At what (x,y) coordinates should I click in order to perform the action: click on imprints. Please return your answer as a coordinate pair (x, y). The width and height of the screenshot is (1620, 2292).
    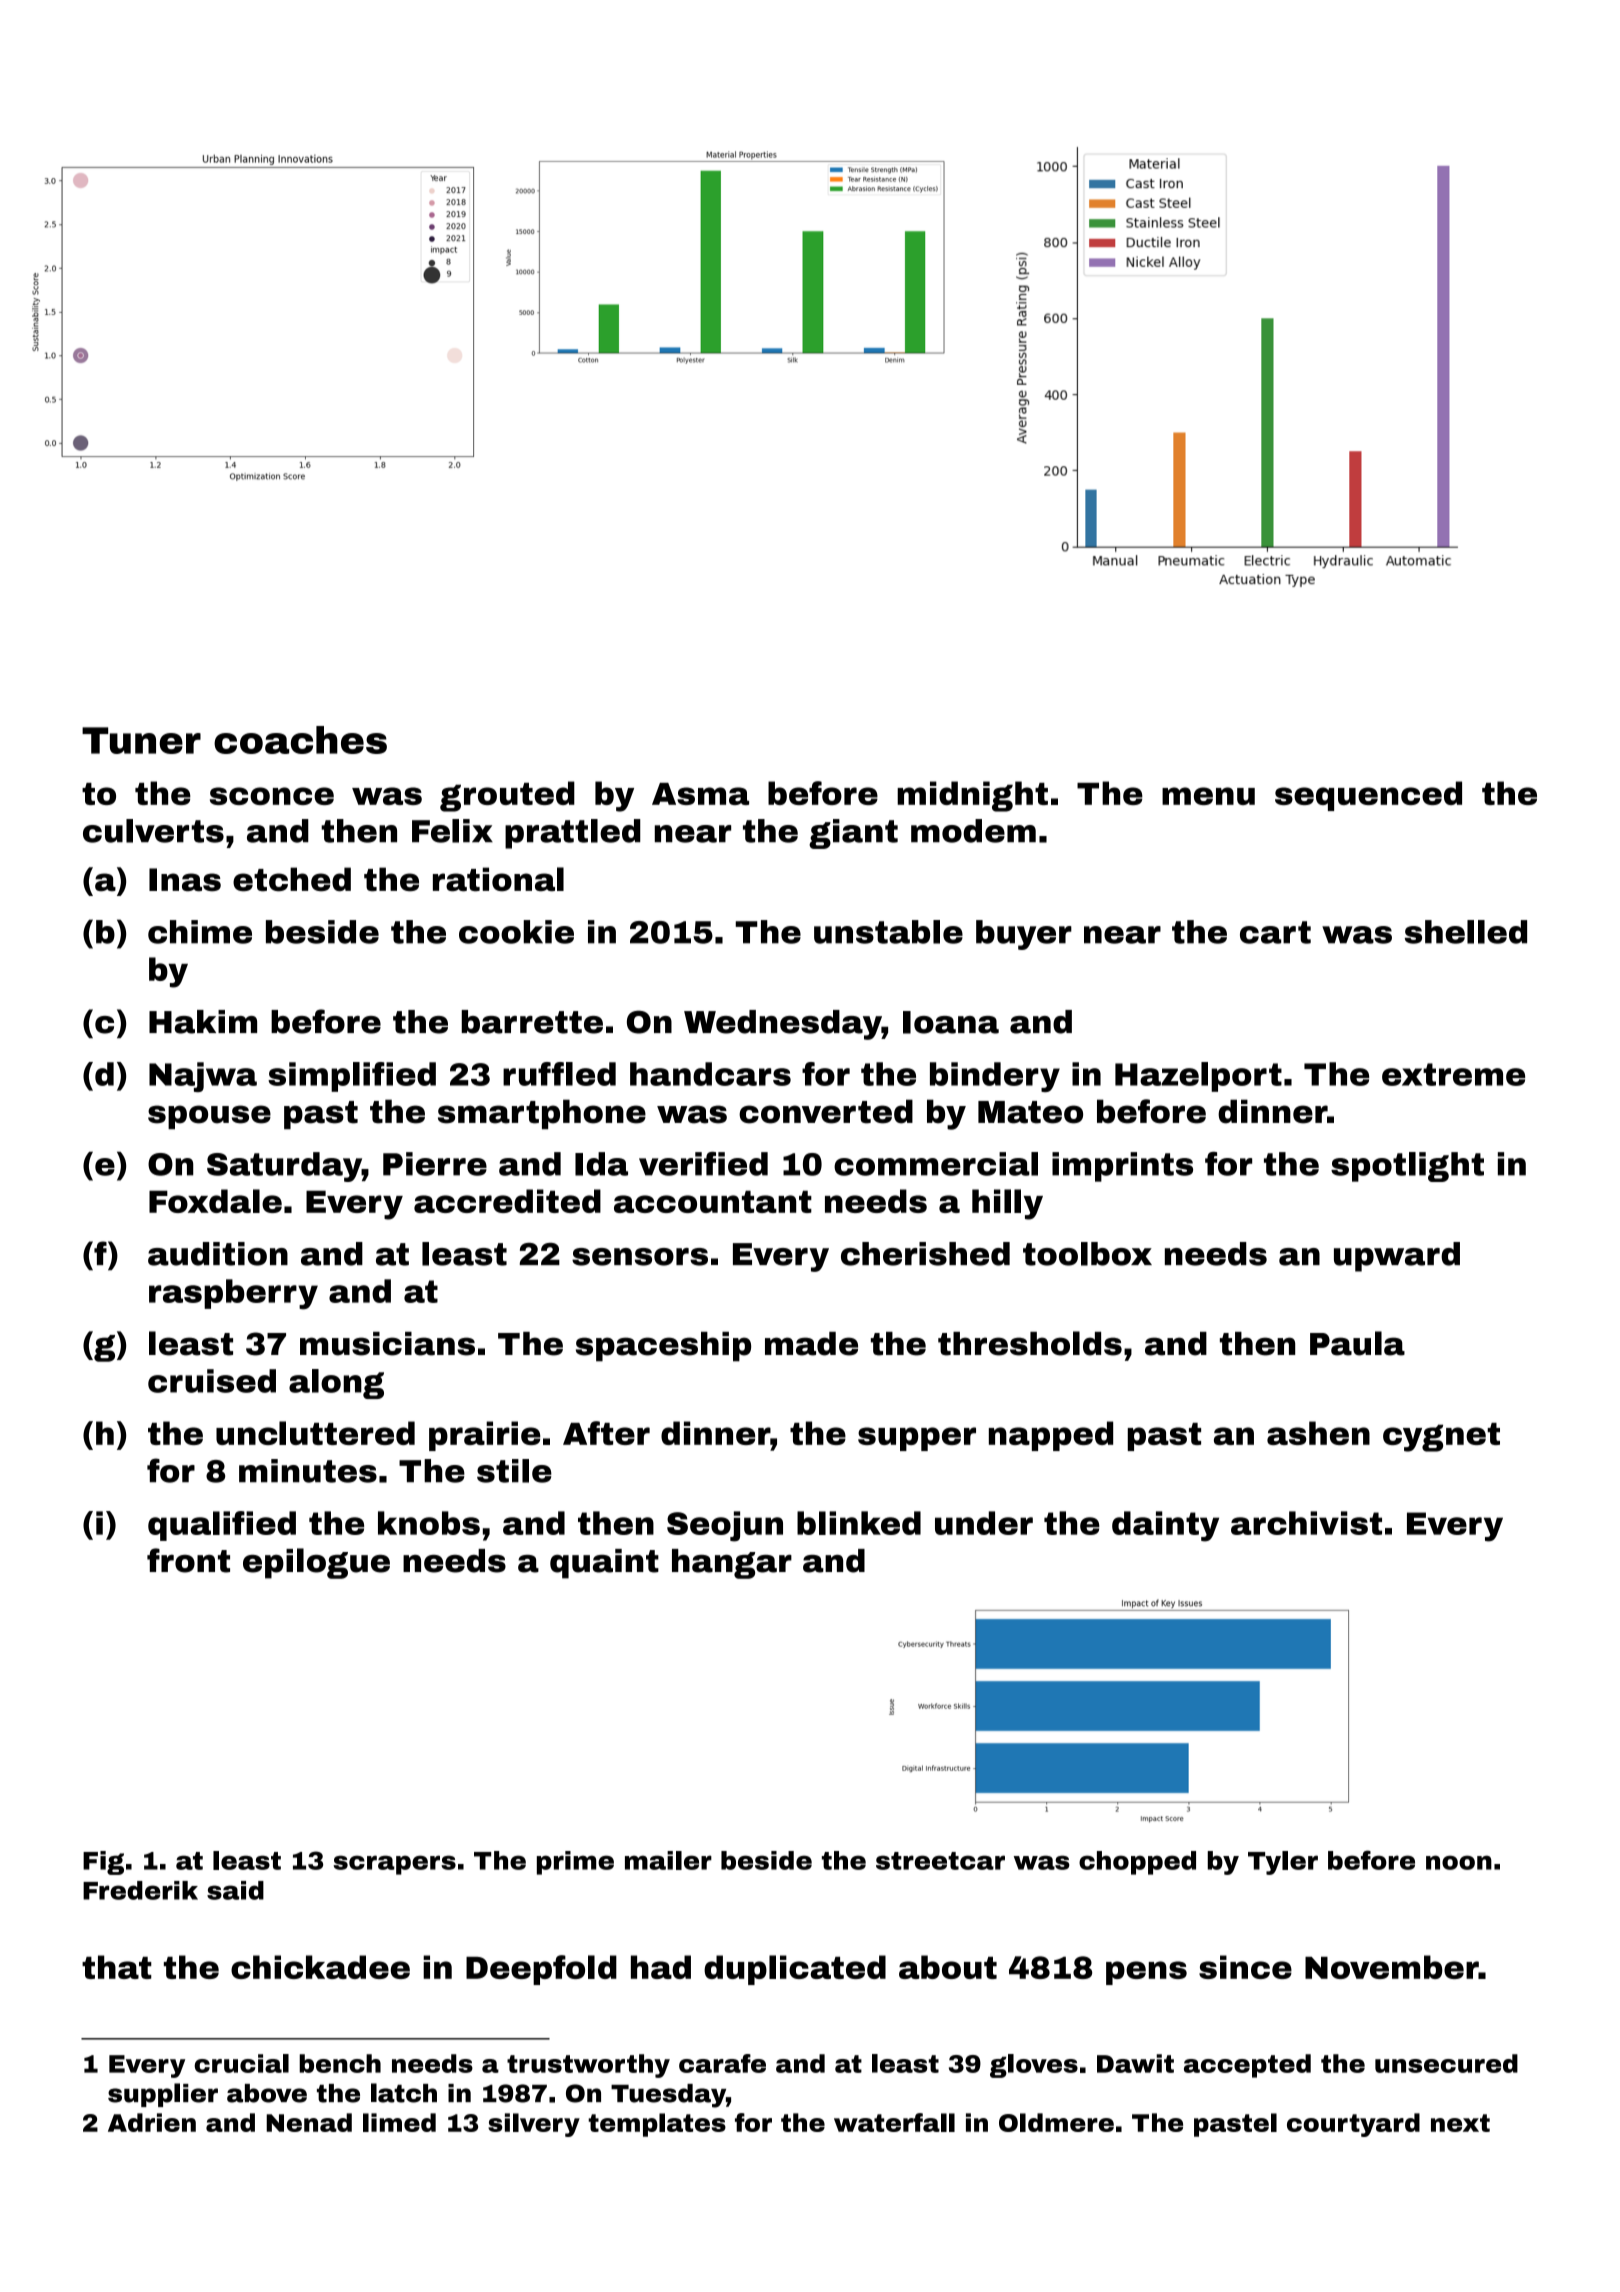
    Looking at the image, I should click on (1122, 1167).
